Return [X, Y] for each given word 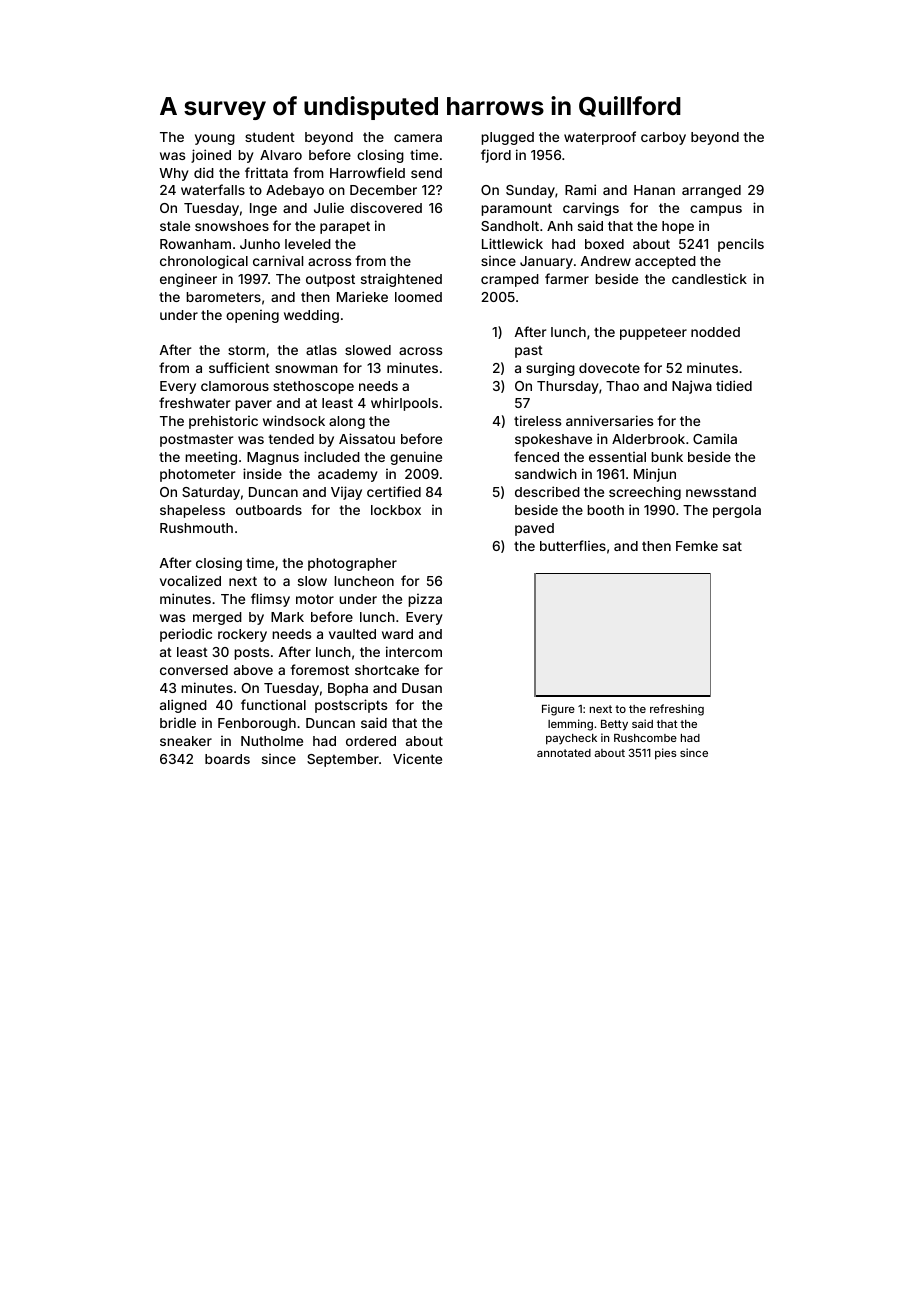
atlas [321, 350]
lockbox [396, 510]
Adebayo [295, 191]
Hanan [654, 190]
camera [418, 138]
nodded [715, 332]
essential [617, 457]
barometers [223, 297]
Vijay [346, 493]
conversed [194, 670]
